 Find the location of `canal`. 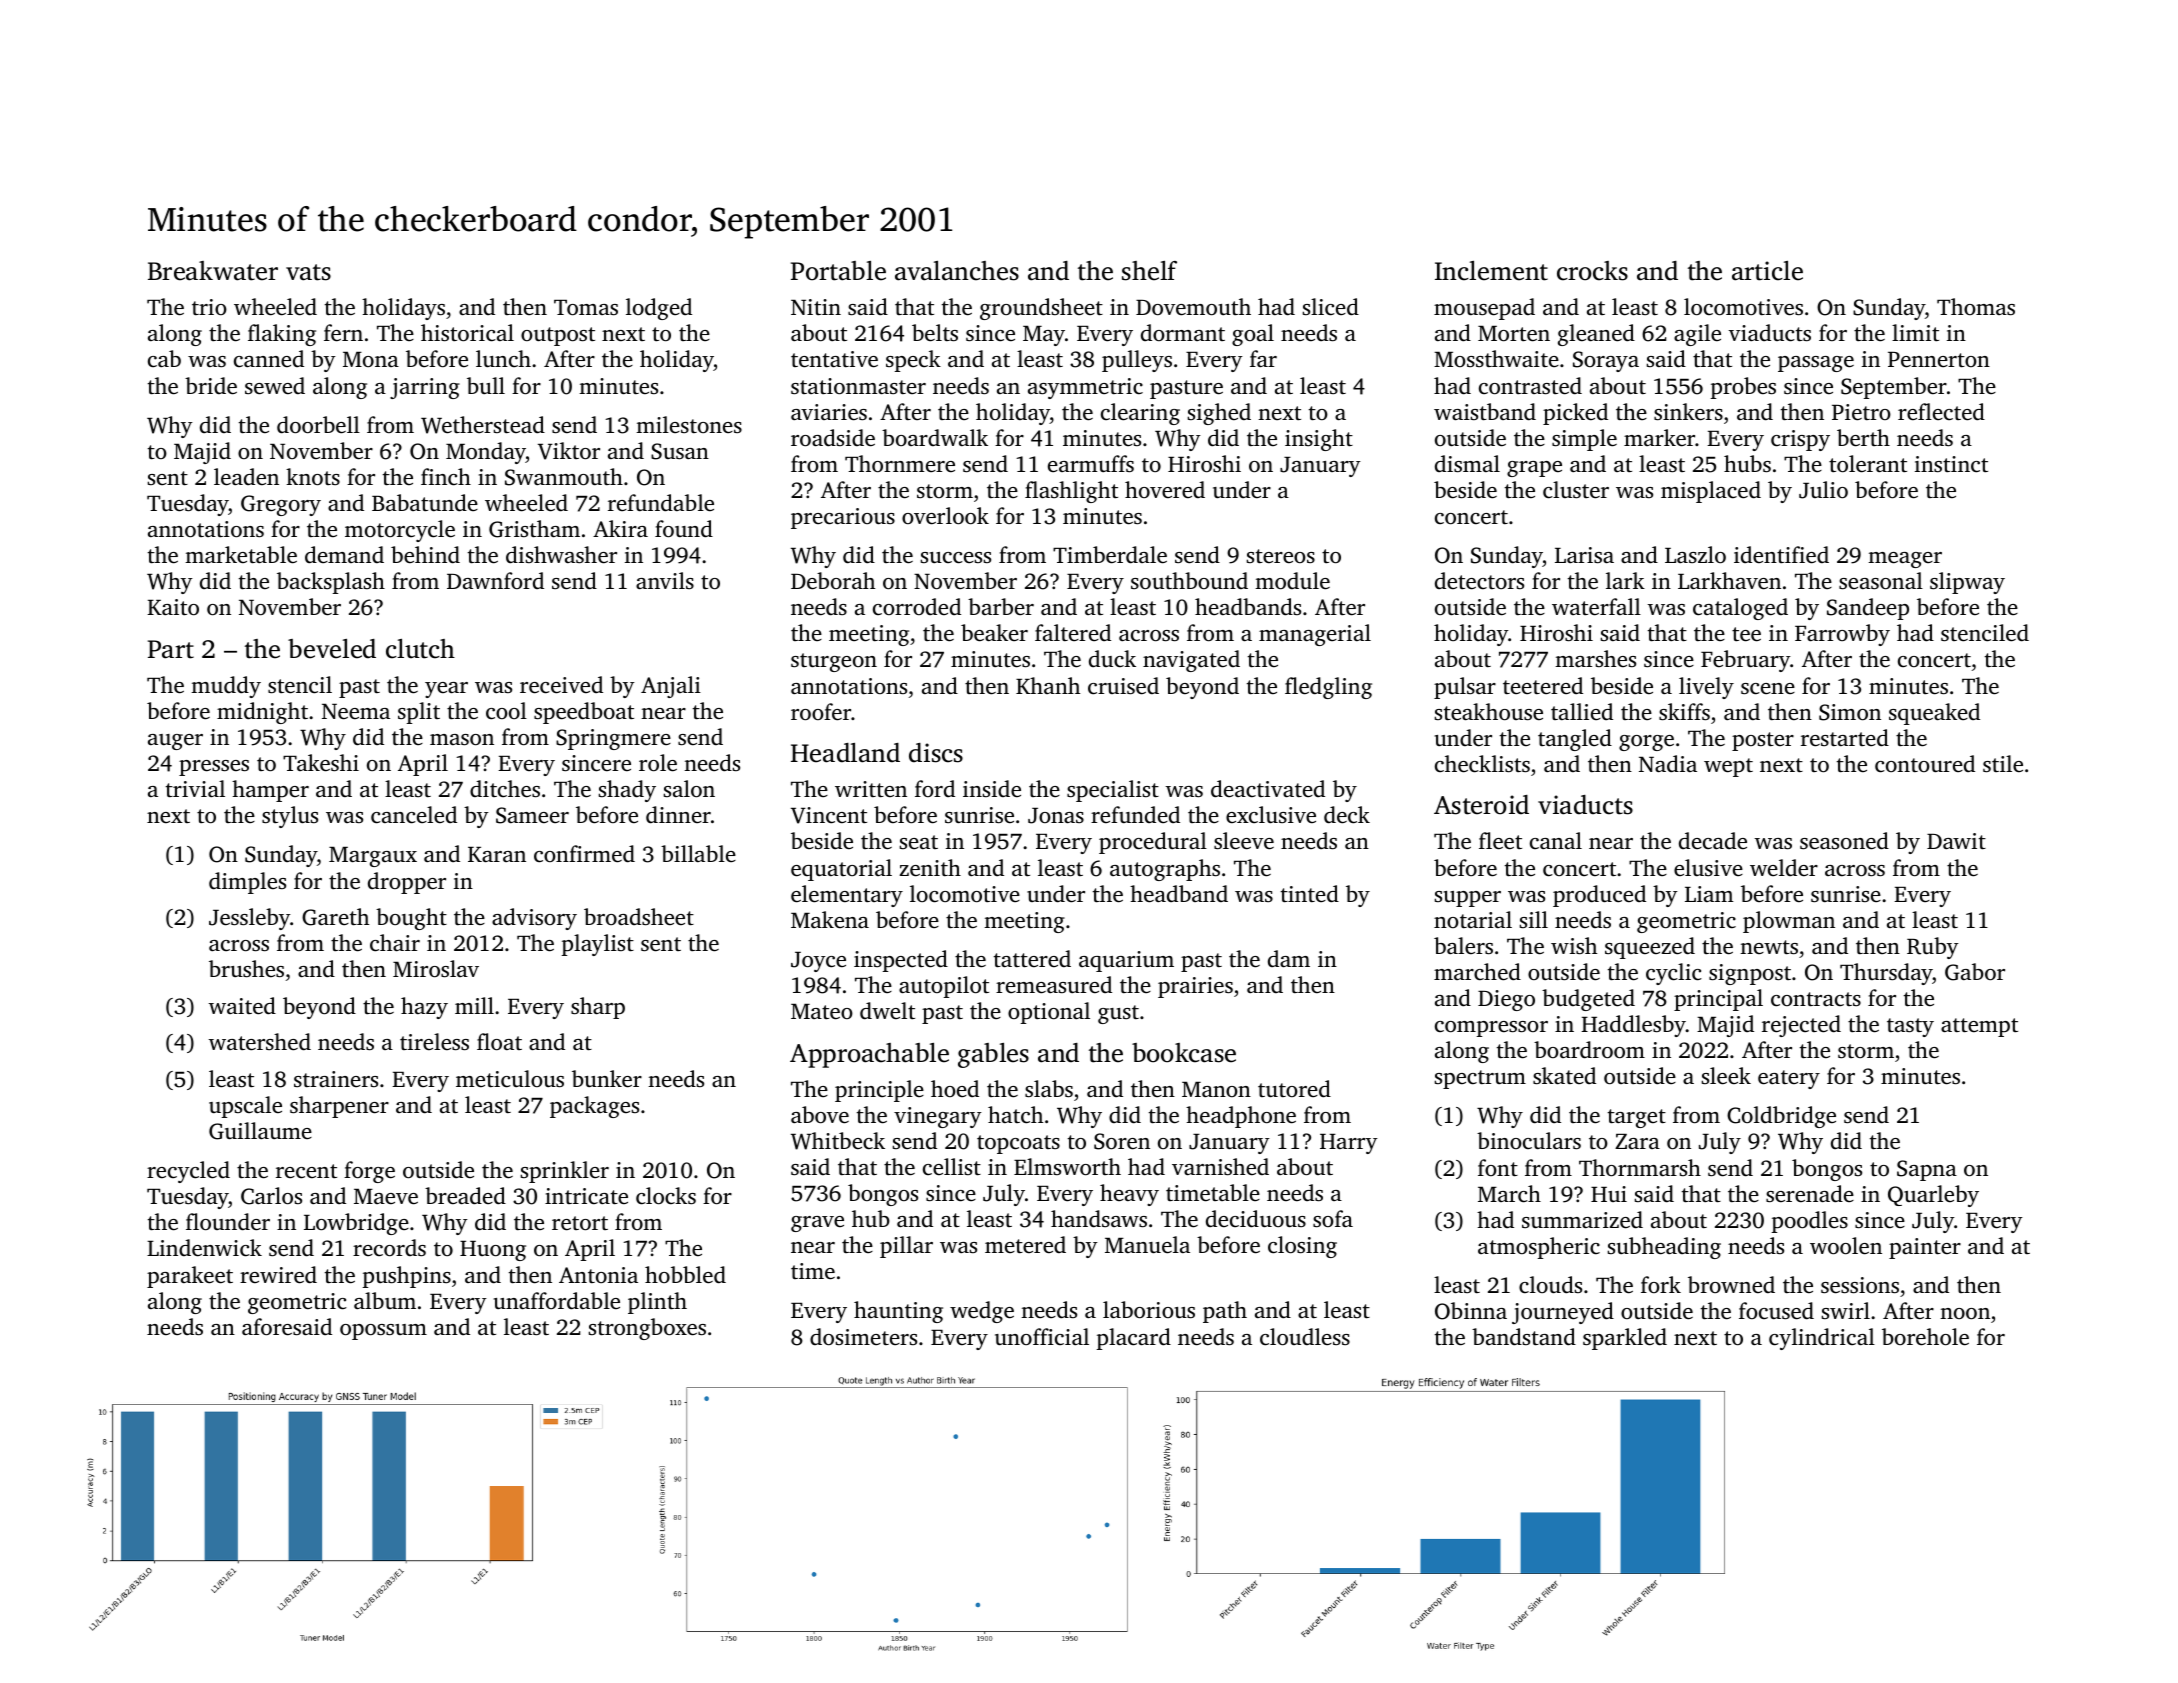

canal is located at coordinates (1556, 840).
